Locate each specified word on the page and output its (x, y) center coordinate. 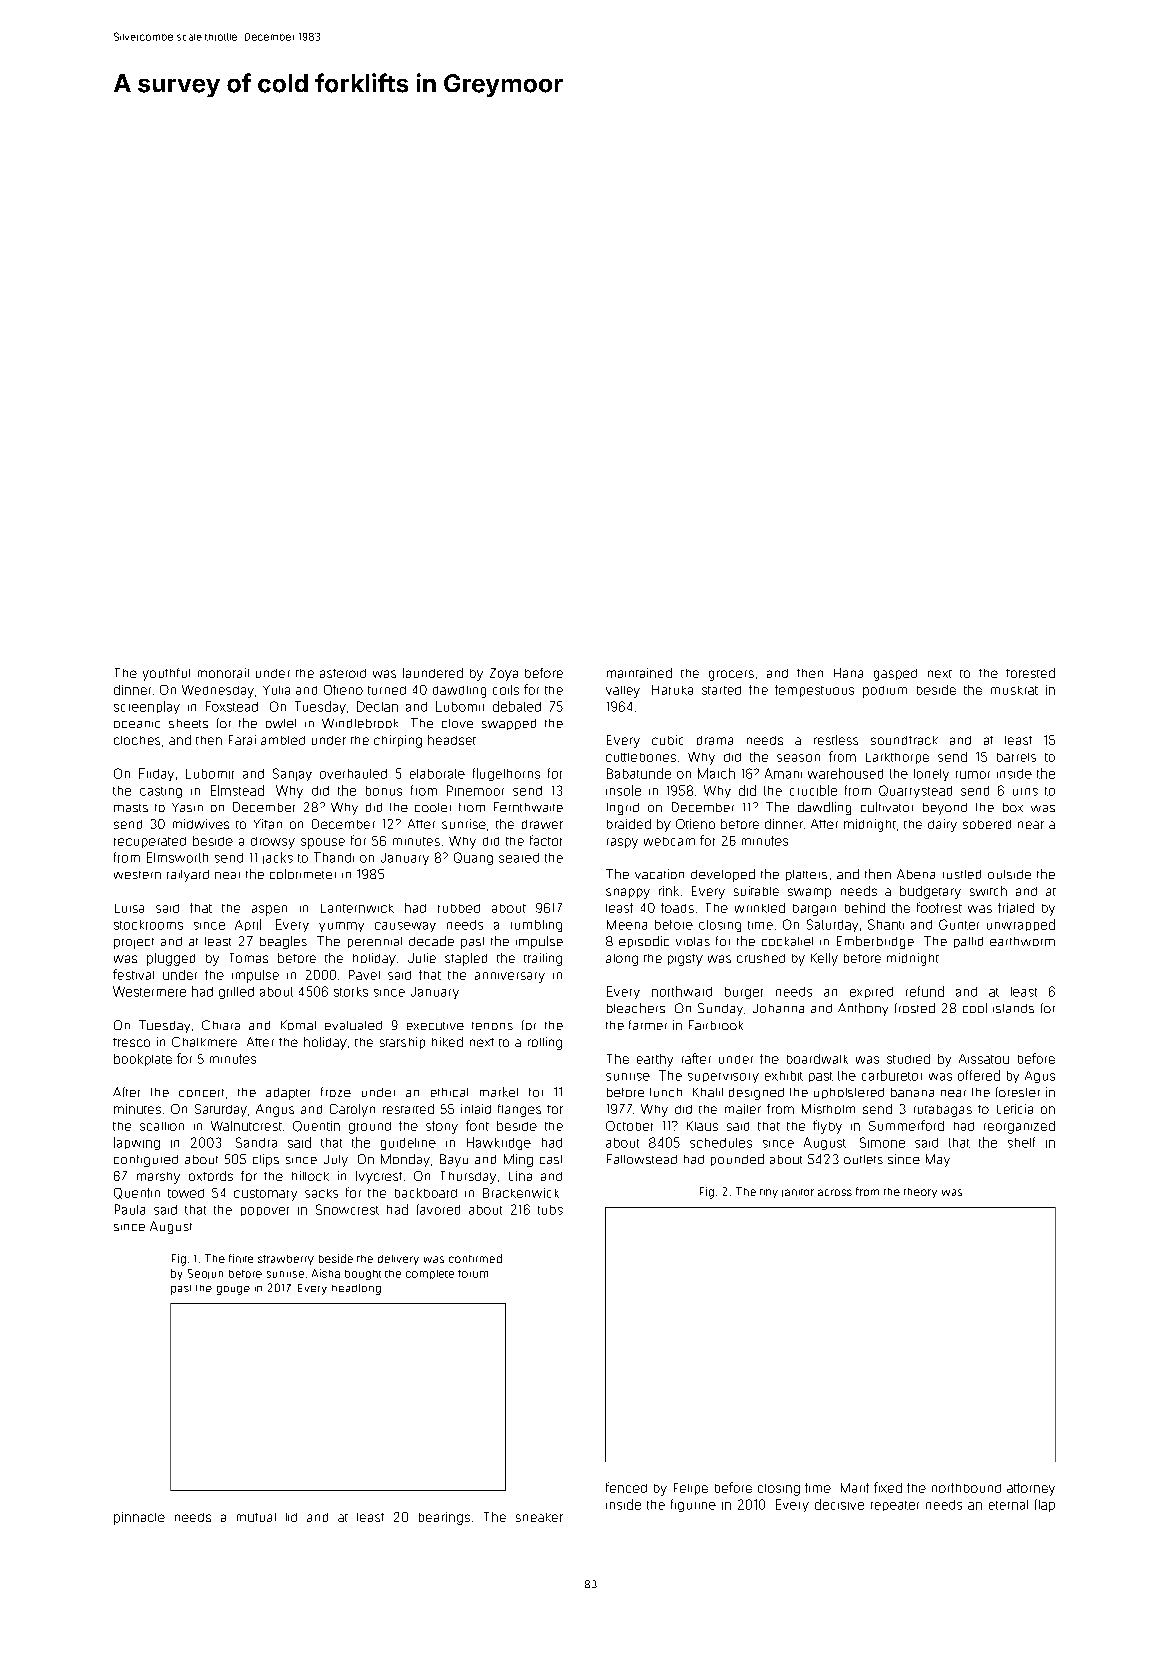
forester (1018, 1092)
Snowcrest (347, 1209)
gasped (895, 675)
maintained (639, 673)
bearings (444, 1518)
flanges (519, 1110)
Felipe (691, 1489)
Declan (377, 706)
